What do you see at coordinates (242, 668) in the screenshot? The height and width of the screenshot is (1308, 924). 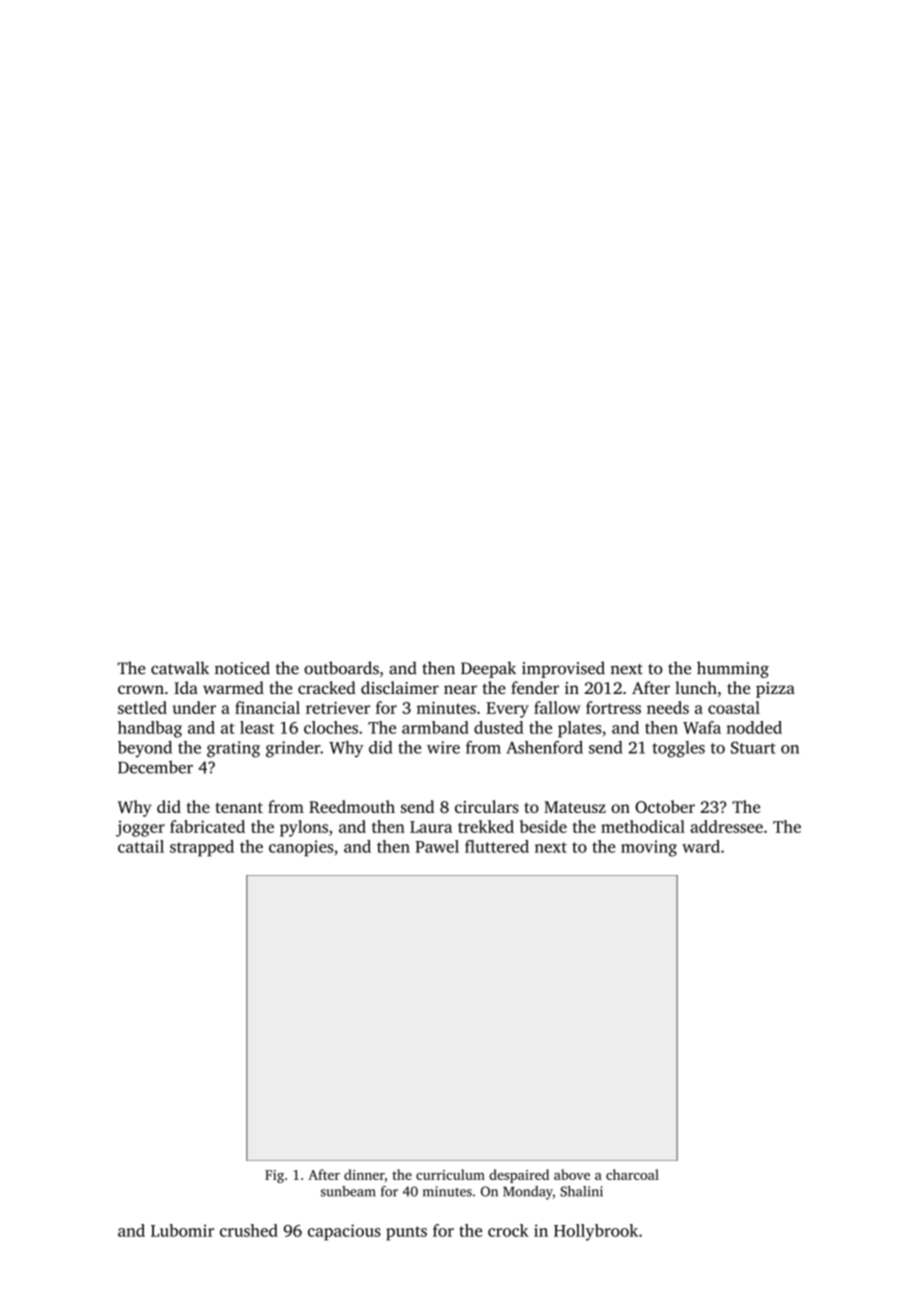 I see `noticed` at bounding box center [242, 668].
